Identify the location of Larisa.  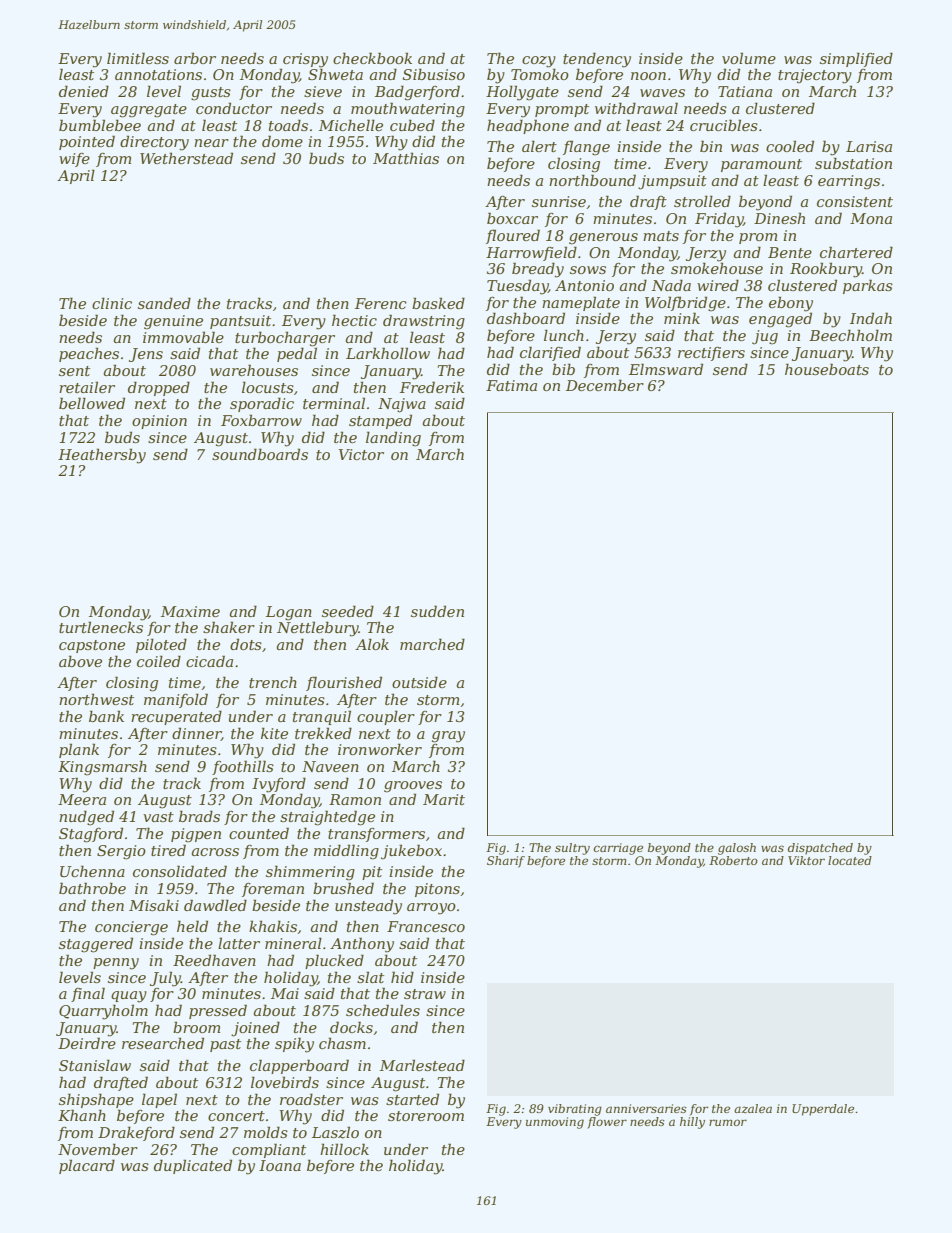
(869, 146).
